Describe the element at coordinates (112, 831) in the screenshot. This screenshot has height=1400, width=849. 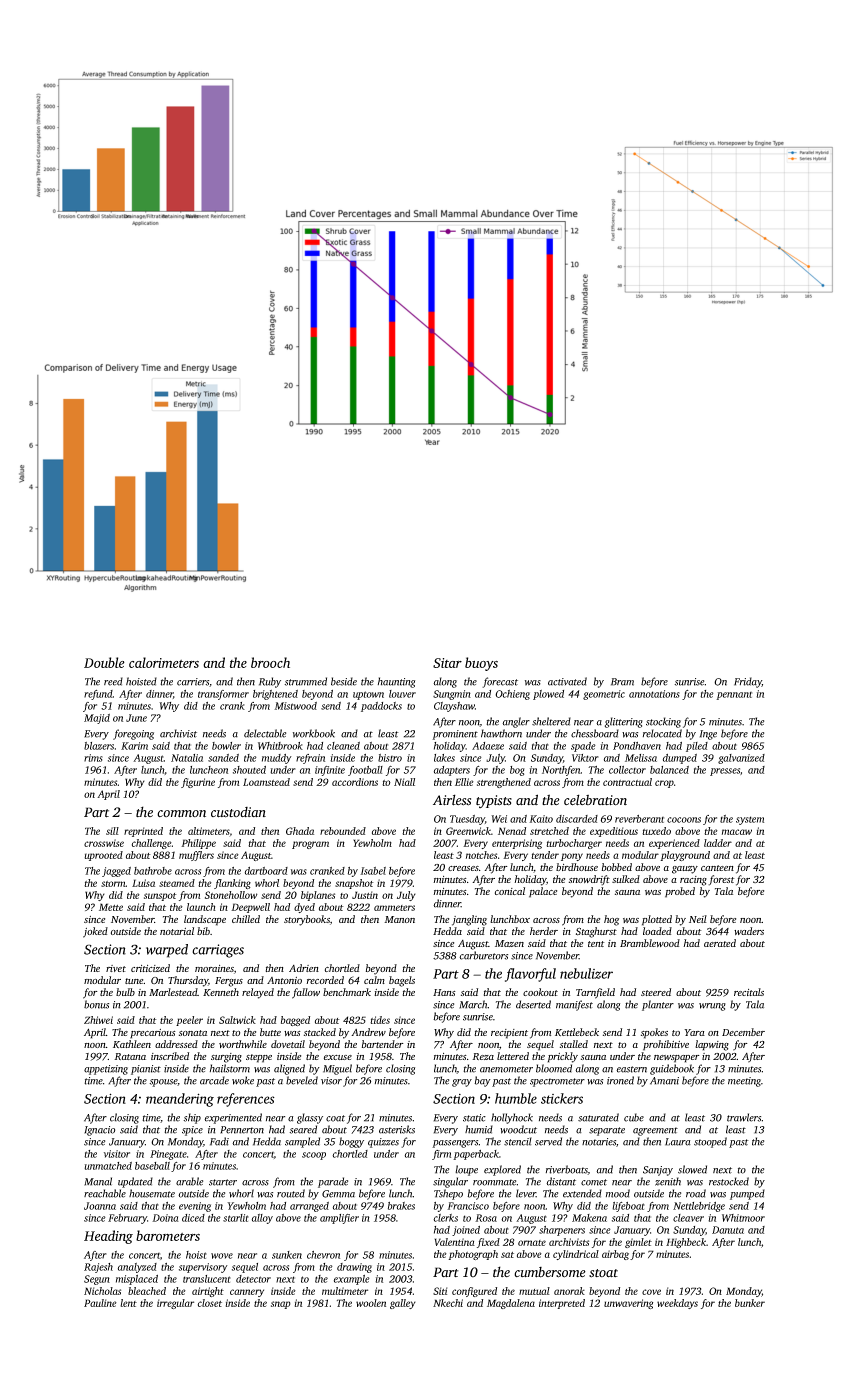
I see `sill` at that location.
